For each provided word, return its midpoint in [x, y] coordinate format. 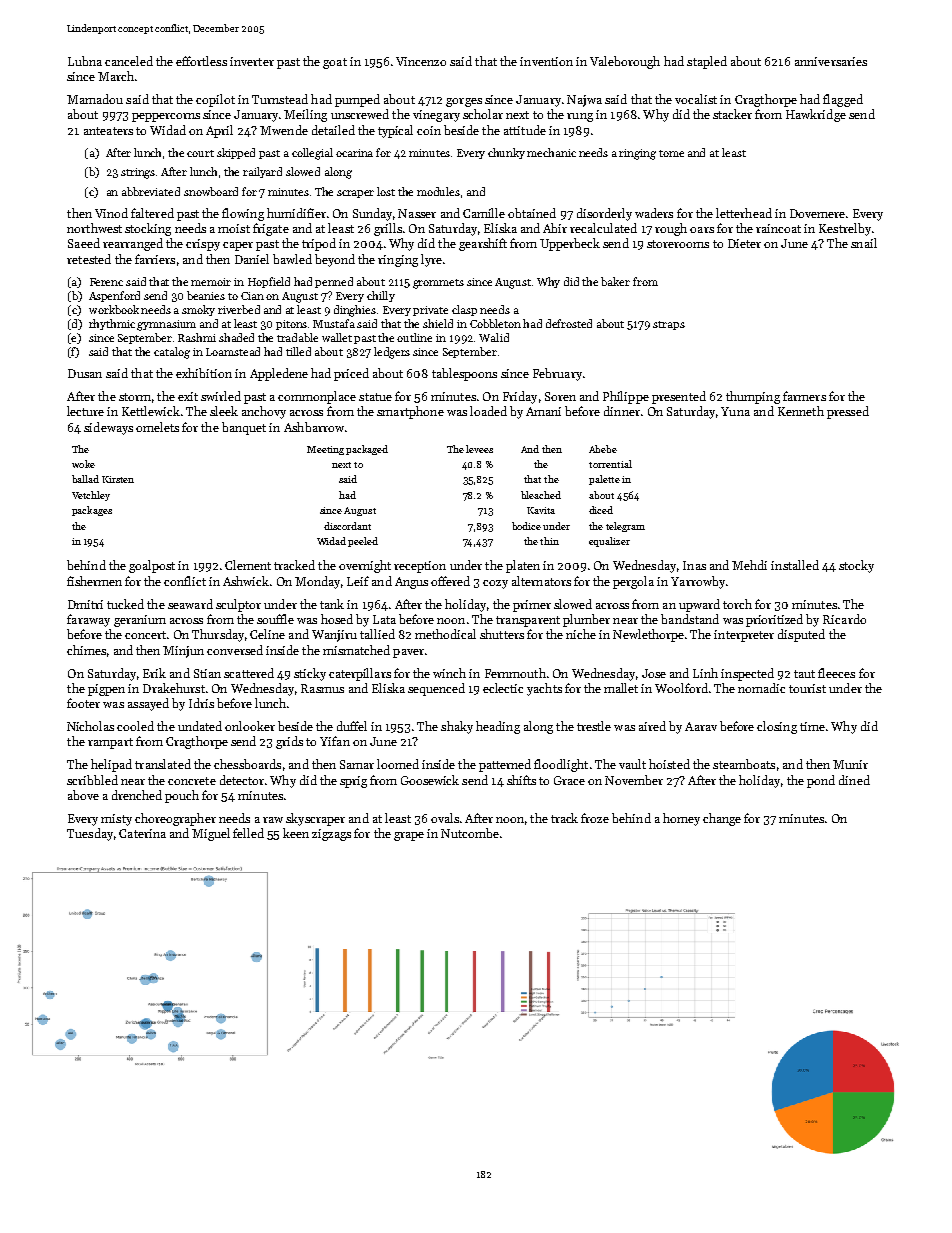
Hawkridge [816, 115]
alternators [541, 581]
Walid [494, 337]
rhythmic [112, 324]
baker [615, 281]
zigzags [331, 835]
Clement [248, 565]
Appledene [279, 374]
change [722, 819]
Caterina [142, 833]
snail [864, 243]
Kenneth [801, 411]
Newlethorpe [648, 635]
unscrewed [360, 114]
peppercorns [166, 117]
